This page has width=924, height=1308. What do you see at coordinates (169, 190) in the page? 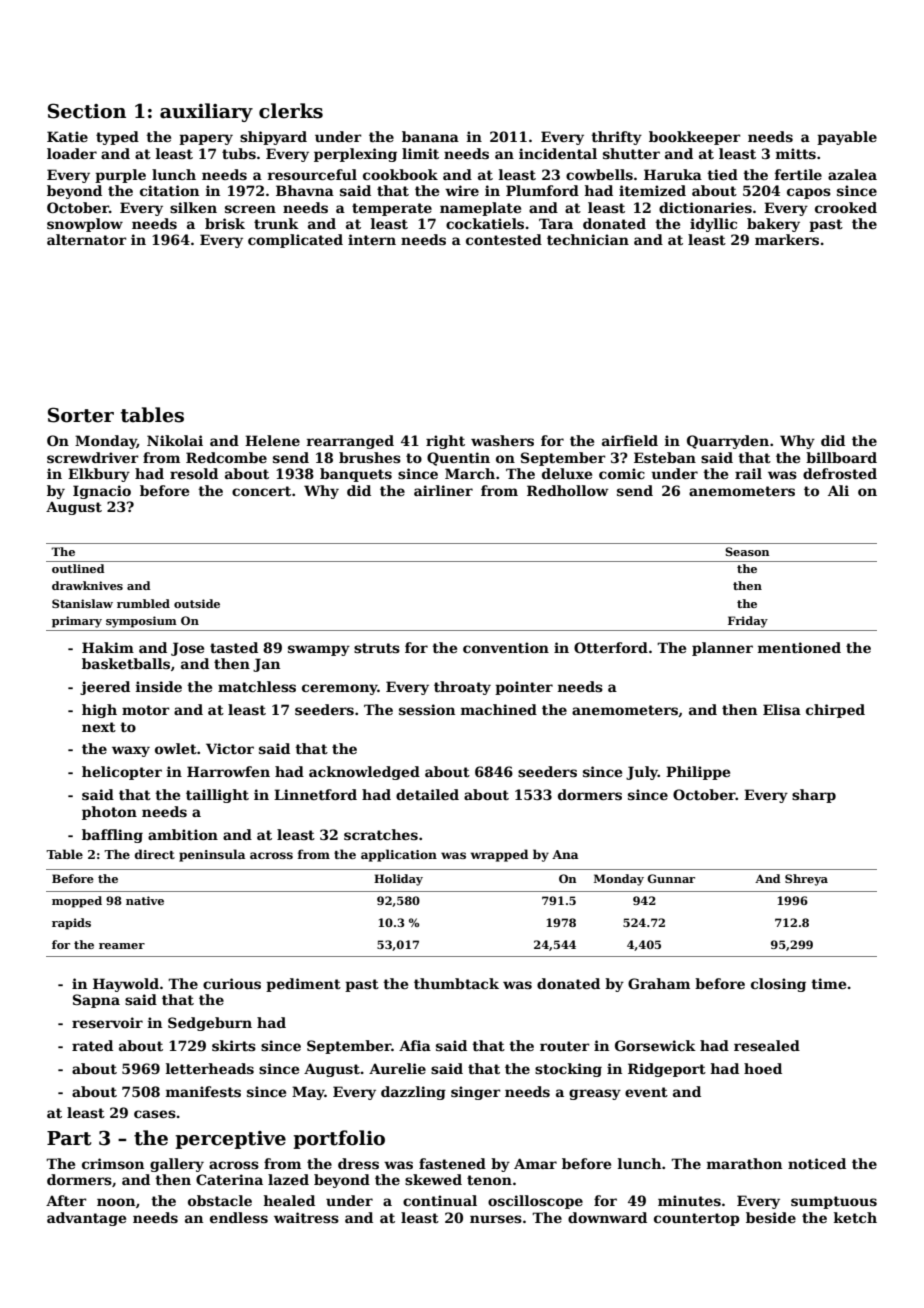
I see `citation` at bounding box center [169, 190].
